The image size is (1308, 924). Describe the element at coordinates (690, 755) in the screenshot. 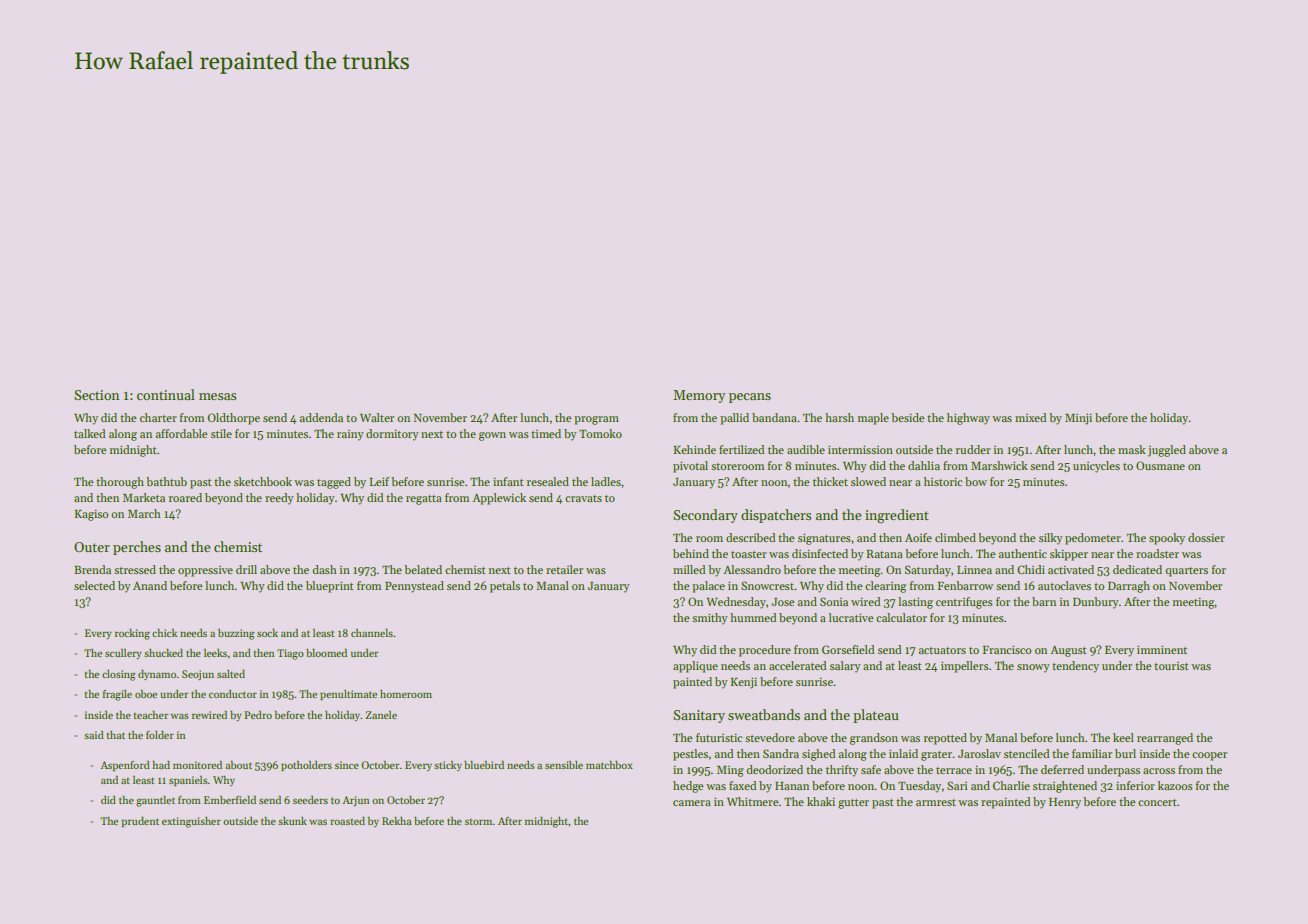

I see `pestles` at that location.
